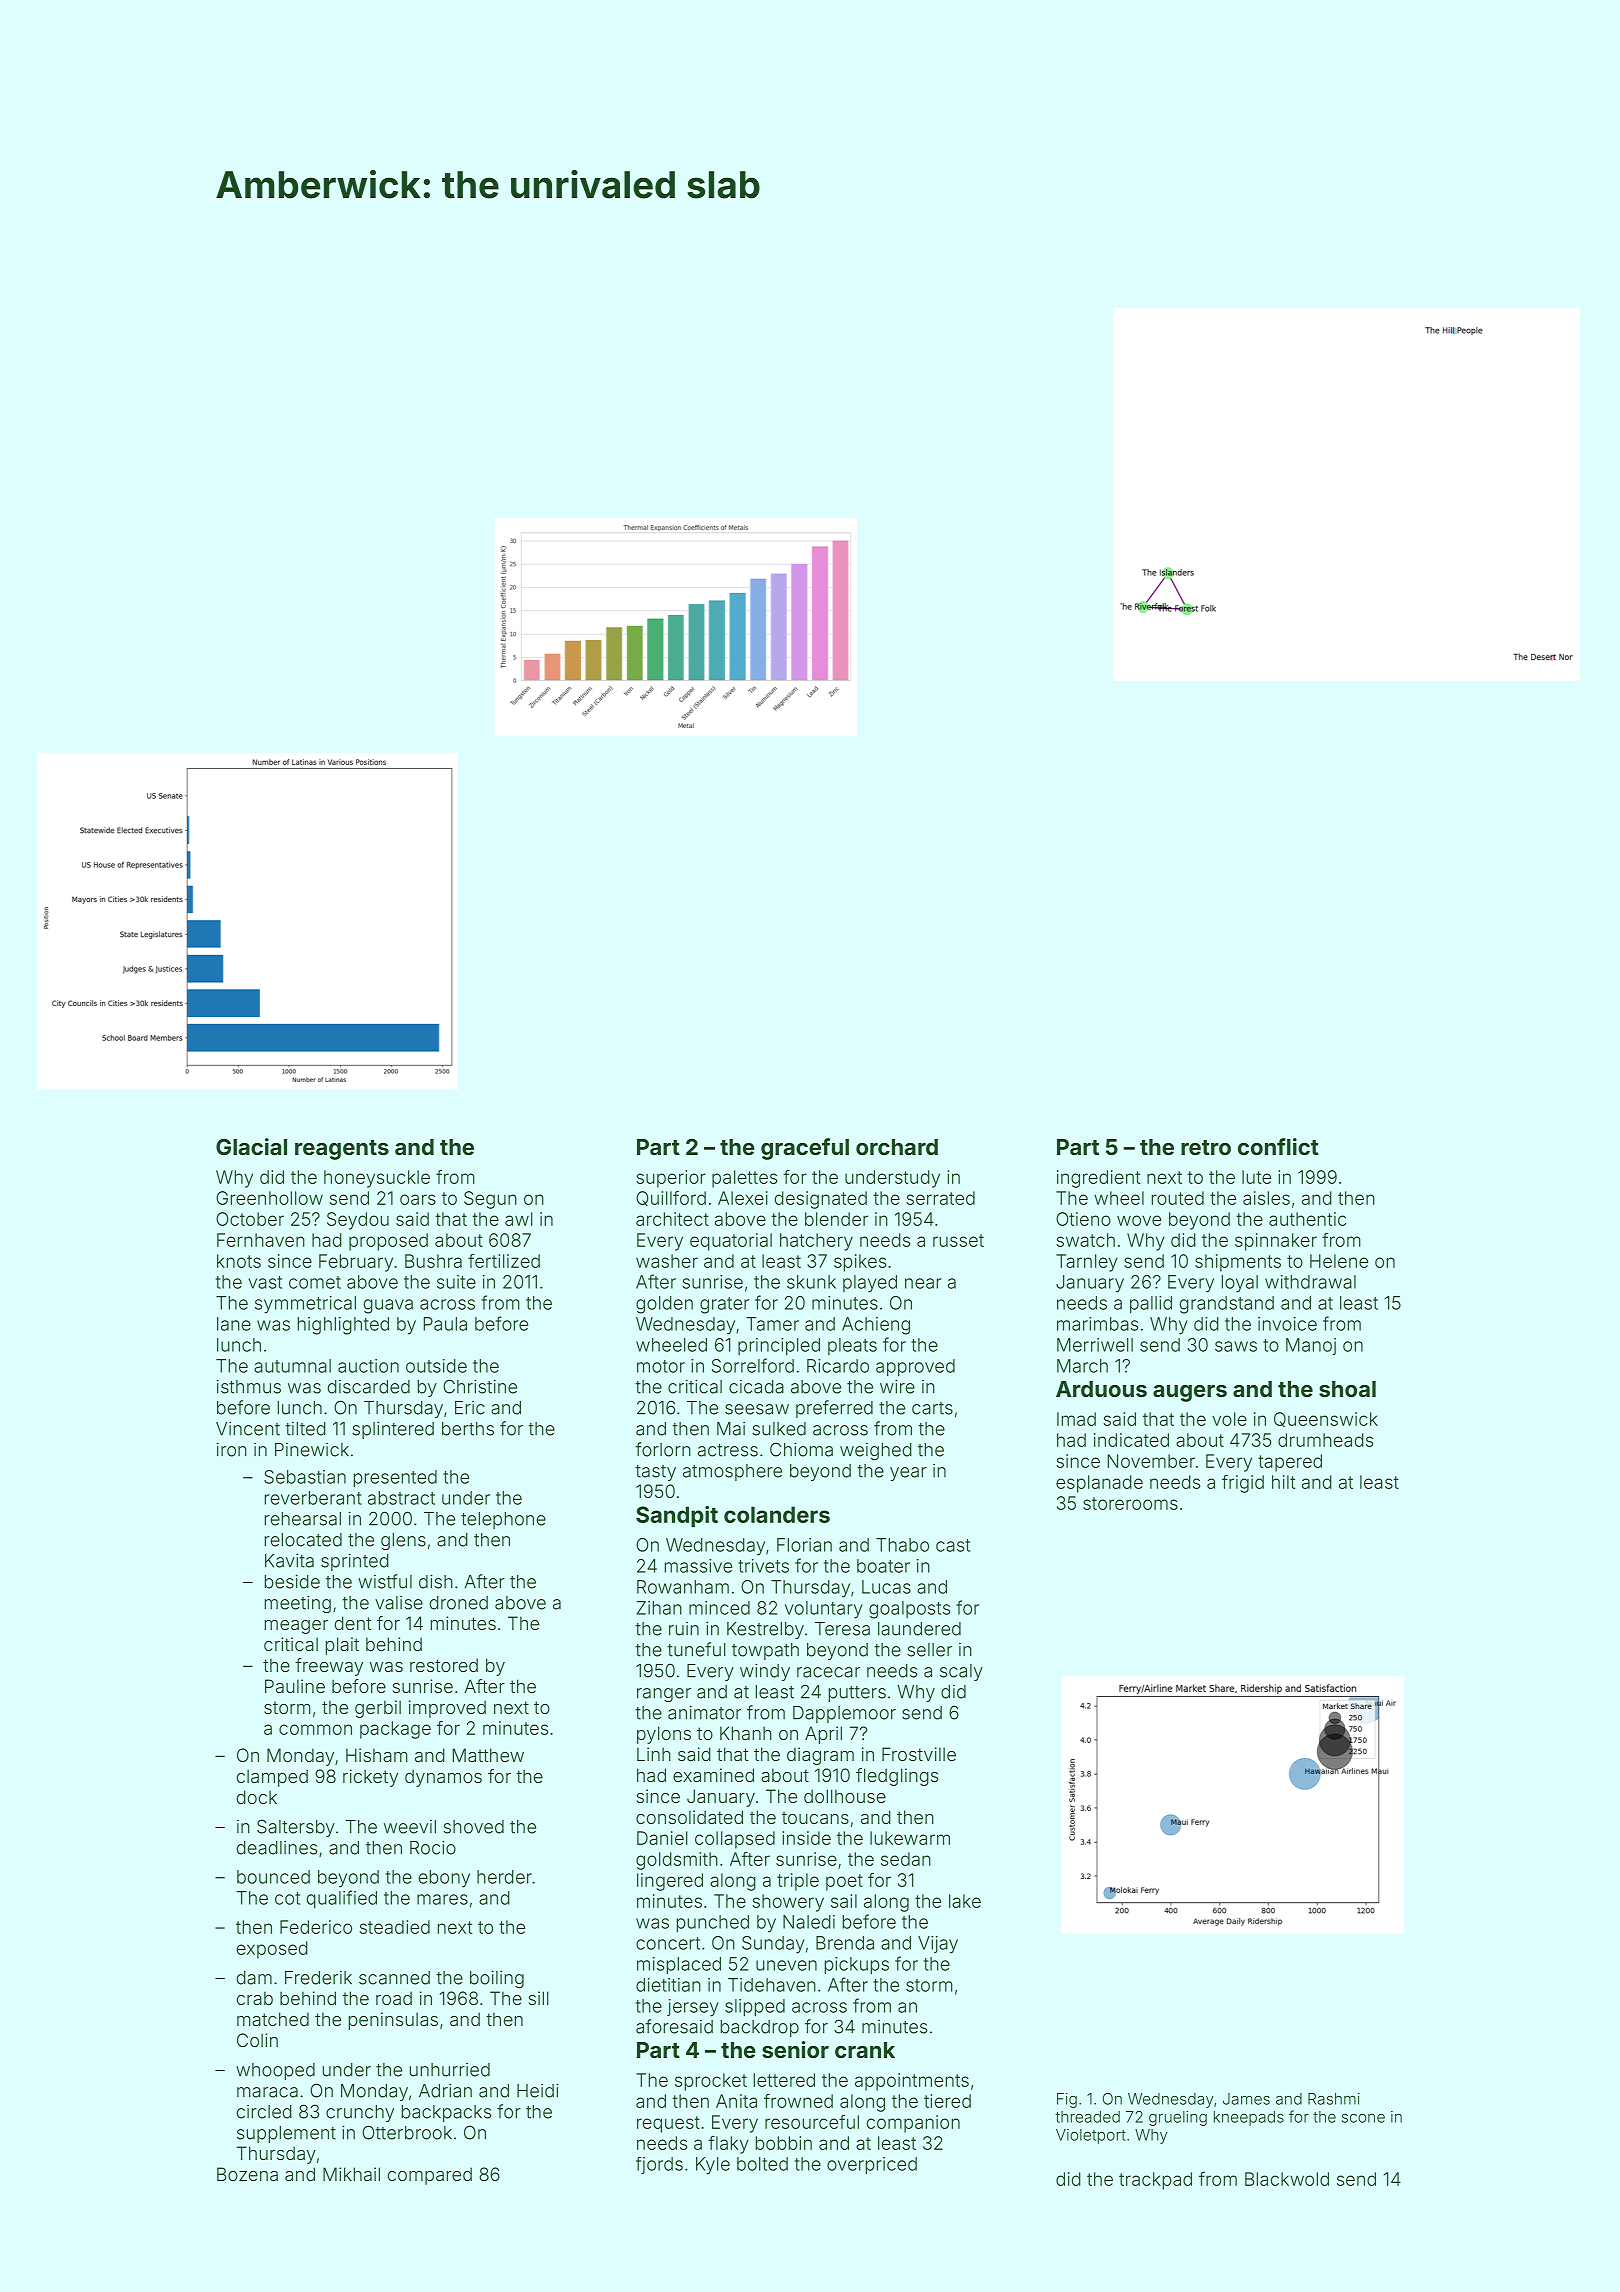  What do you see at coordinates (1311, 1346) in the image?
I see `Manoj` at bounding box center [1311, 1346].
